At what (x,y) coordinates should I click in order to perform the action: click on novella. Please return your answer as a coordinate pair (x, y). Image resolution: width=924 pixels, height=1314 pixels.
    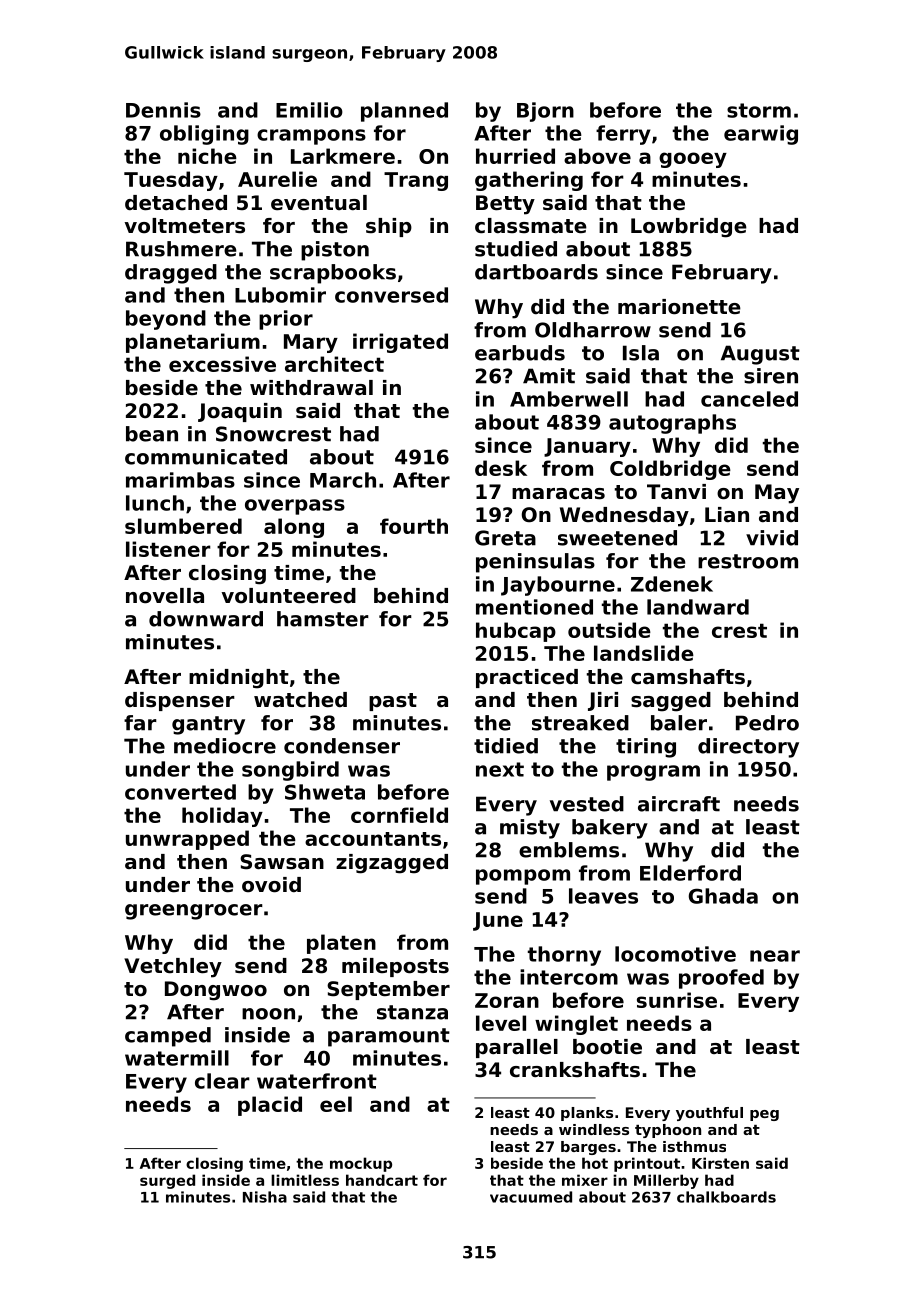
    Looking at the image, I should click on (165, 596).
